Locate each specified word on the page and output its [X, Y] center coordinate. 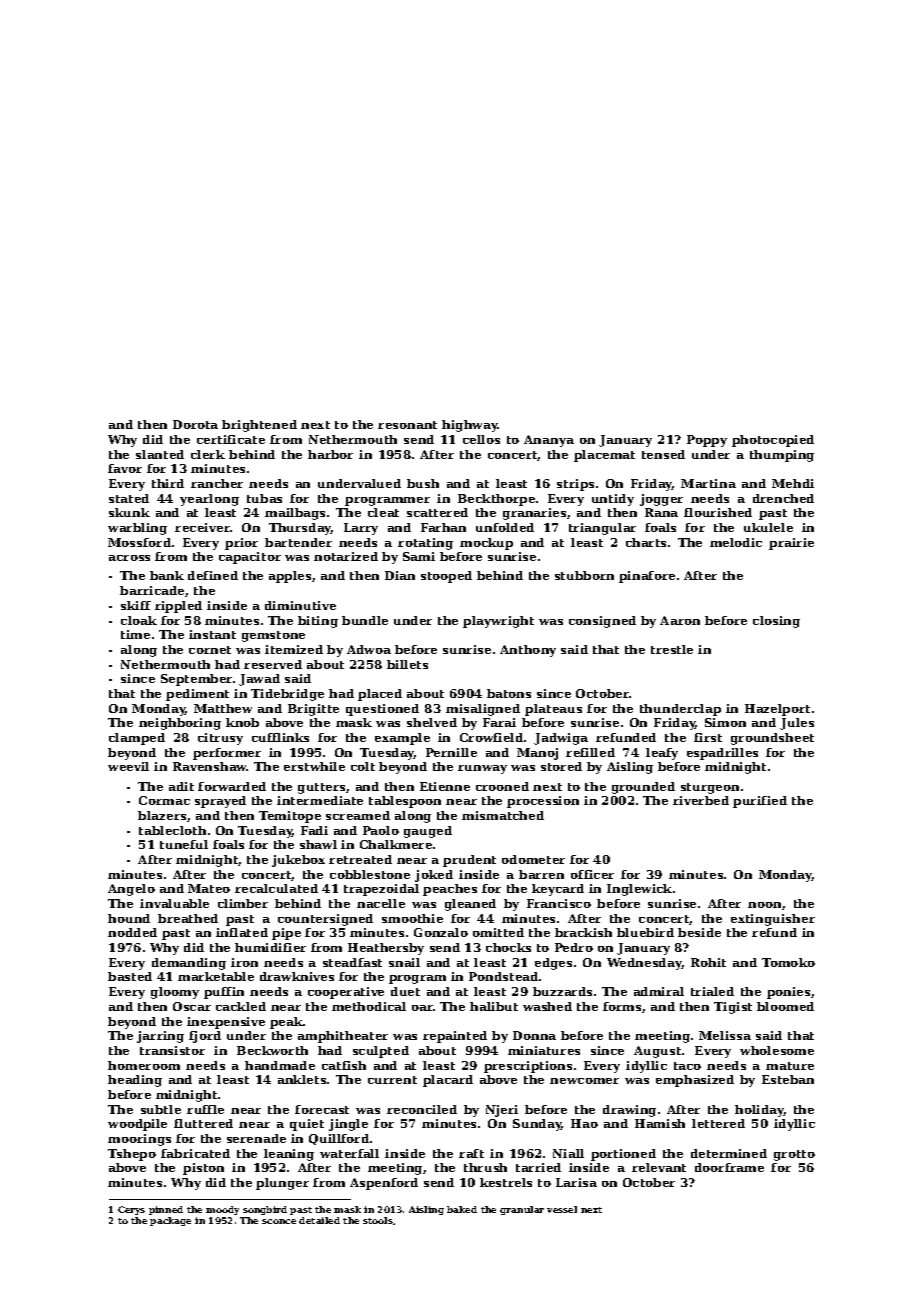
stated [129, 498]
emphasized [695, 1081]
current [392, 1080]
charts [646, 542]
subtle [161, 1109]
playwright [498, 622]
